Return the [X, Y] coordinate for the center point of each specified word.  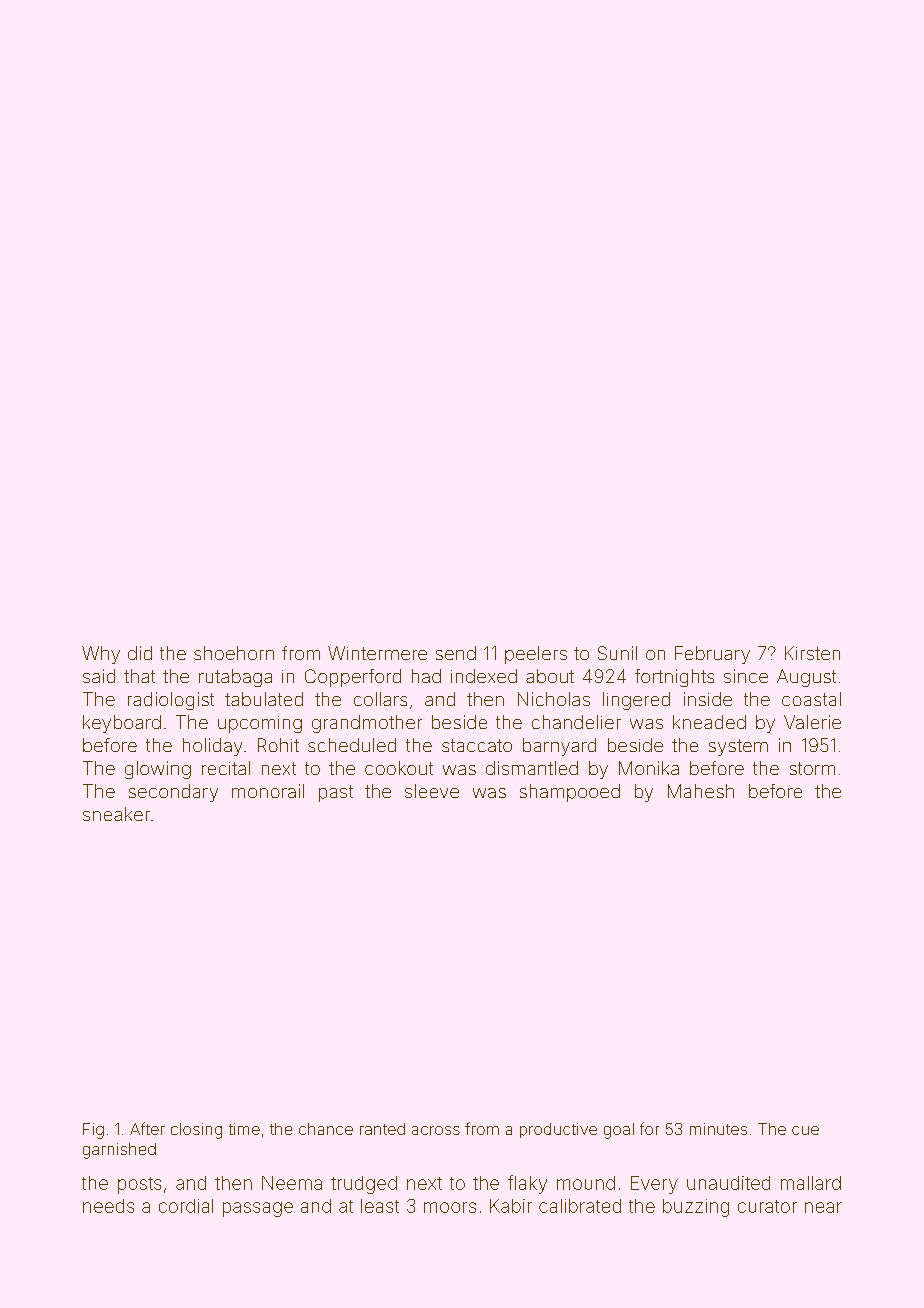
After [147, 1128]
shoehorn [234, 653]
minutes [718, 1129]
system [738, 747]
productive [558, 1130]
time [244, 1129]
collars [380, 699]
